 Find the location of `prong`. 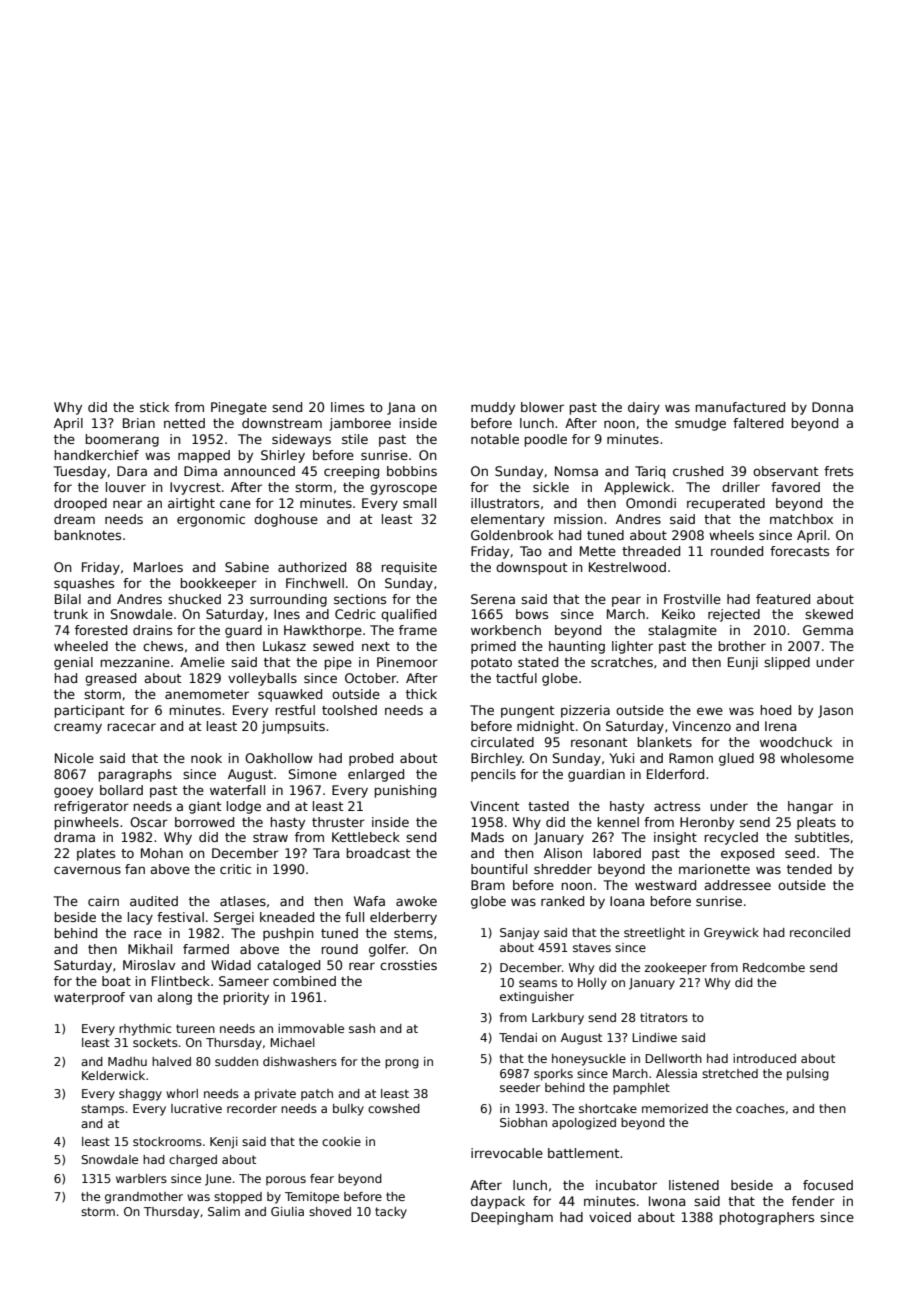

prong is located at coordinates (402, 1064).
